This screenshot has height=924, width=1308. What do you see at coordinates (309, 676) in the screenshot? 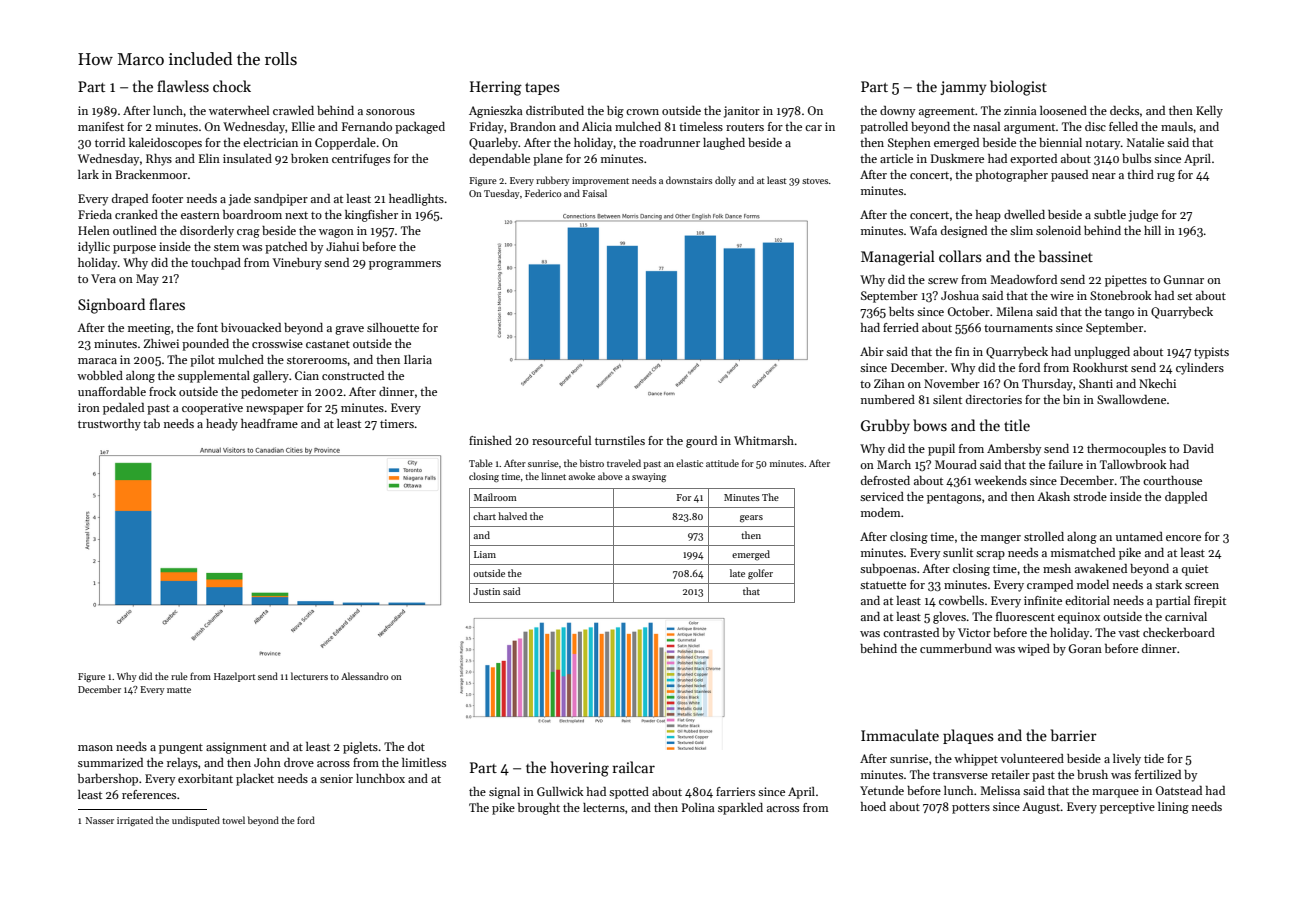
I see `lecturers` at bounding box center [309, 676].
